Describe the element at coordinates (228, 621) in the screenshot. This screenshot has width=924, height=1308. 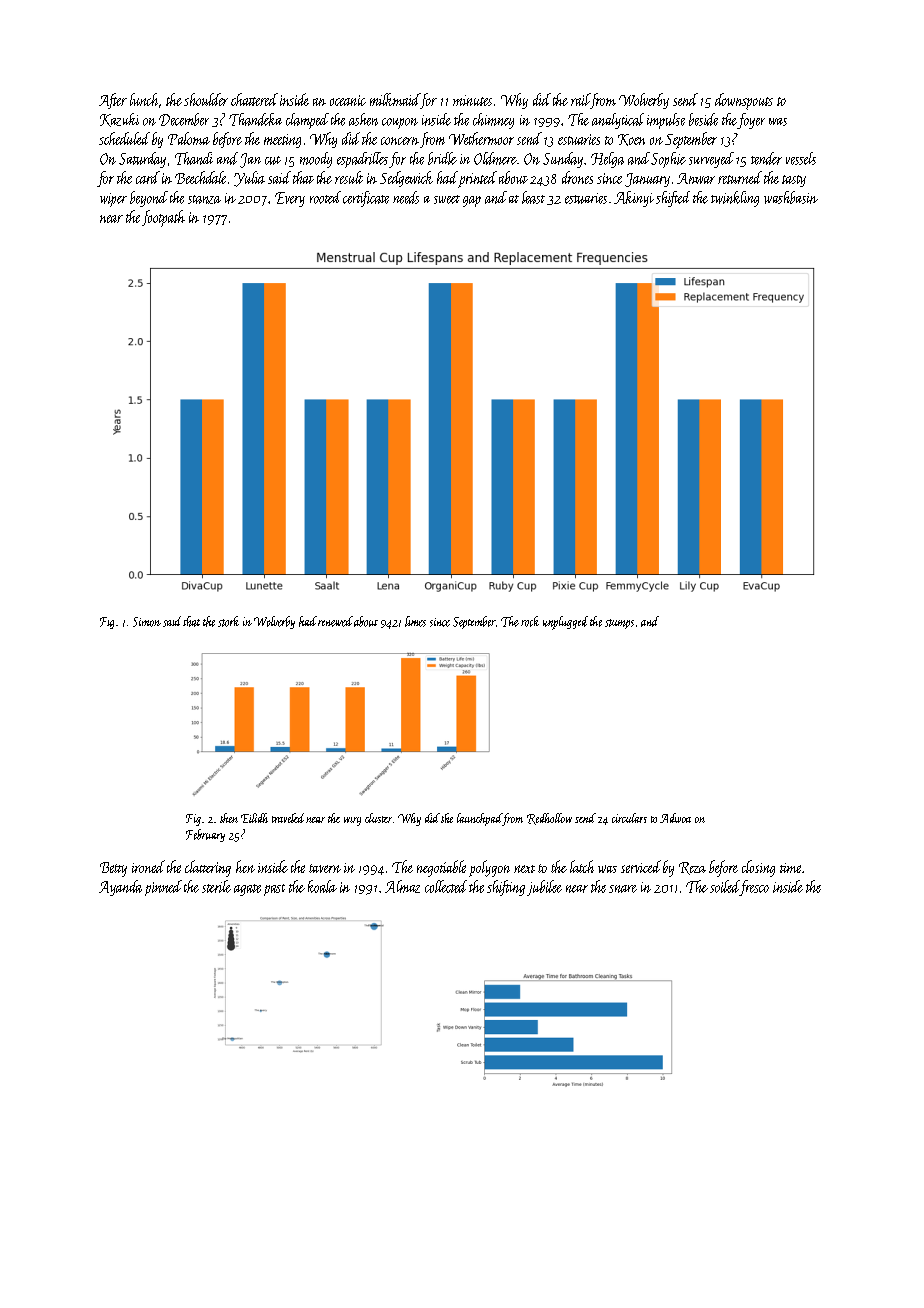
I see `stork` at that location.
